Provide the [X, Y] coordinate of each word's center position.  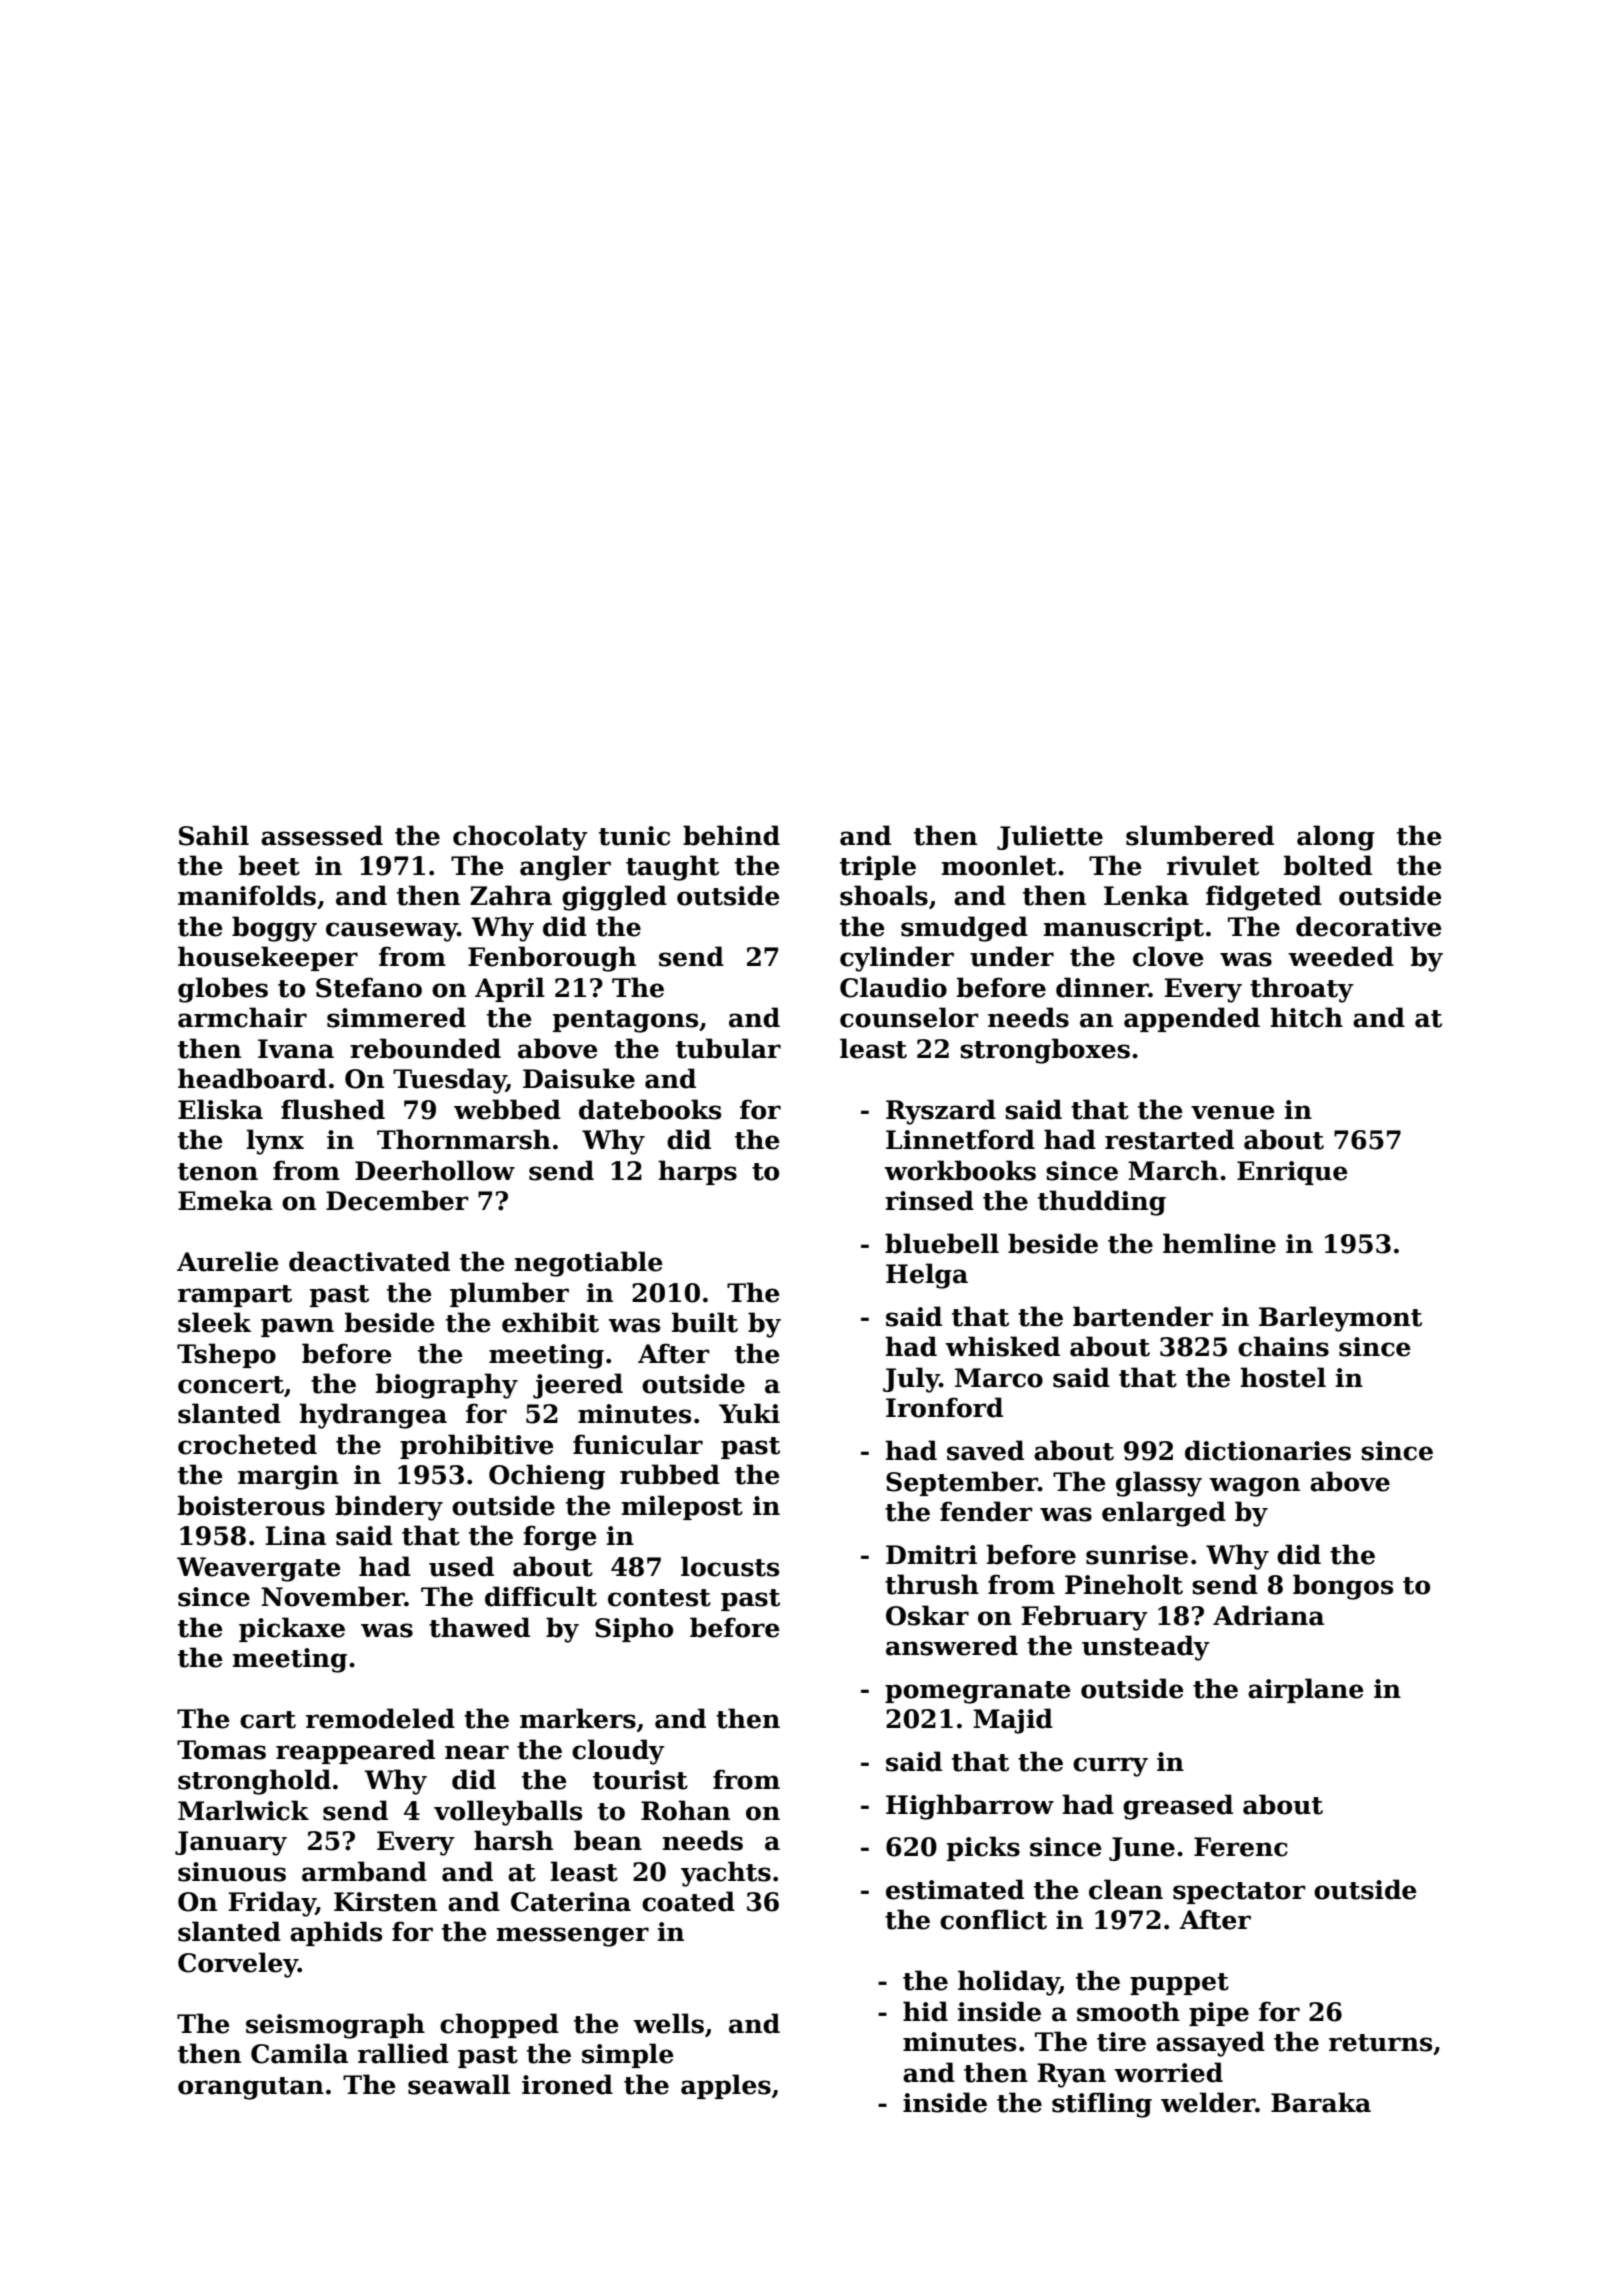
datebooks [650, 1109]
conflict [993, 1919]
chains [1283, 1346]
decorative [1369, 926]
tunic [634, 836]
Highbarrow [970, 1807]
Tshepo [226, 1355]
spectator [1239, 1893]
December [397, 1200]
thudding [1102, 1203]
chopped [499, 2025]
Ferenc [1241, 1847]
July [911, 1380]
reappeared [355, 1751]
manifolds [247, 895]
